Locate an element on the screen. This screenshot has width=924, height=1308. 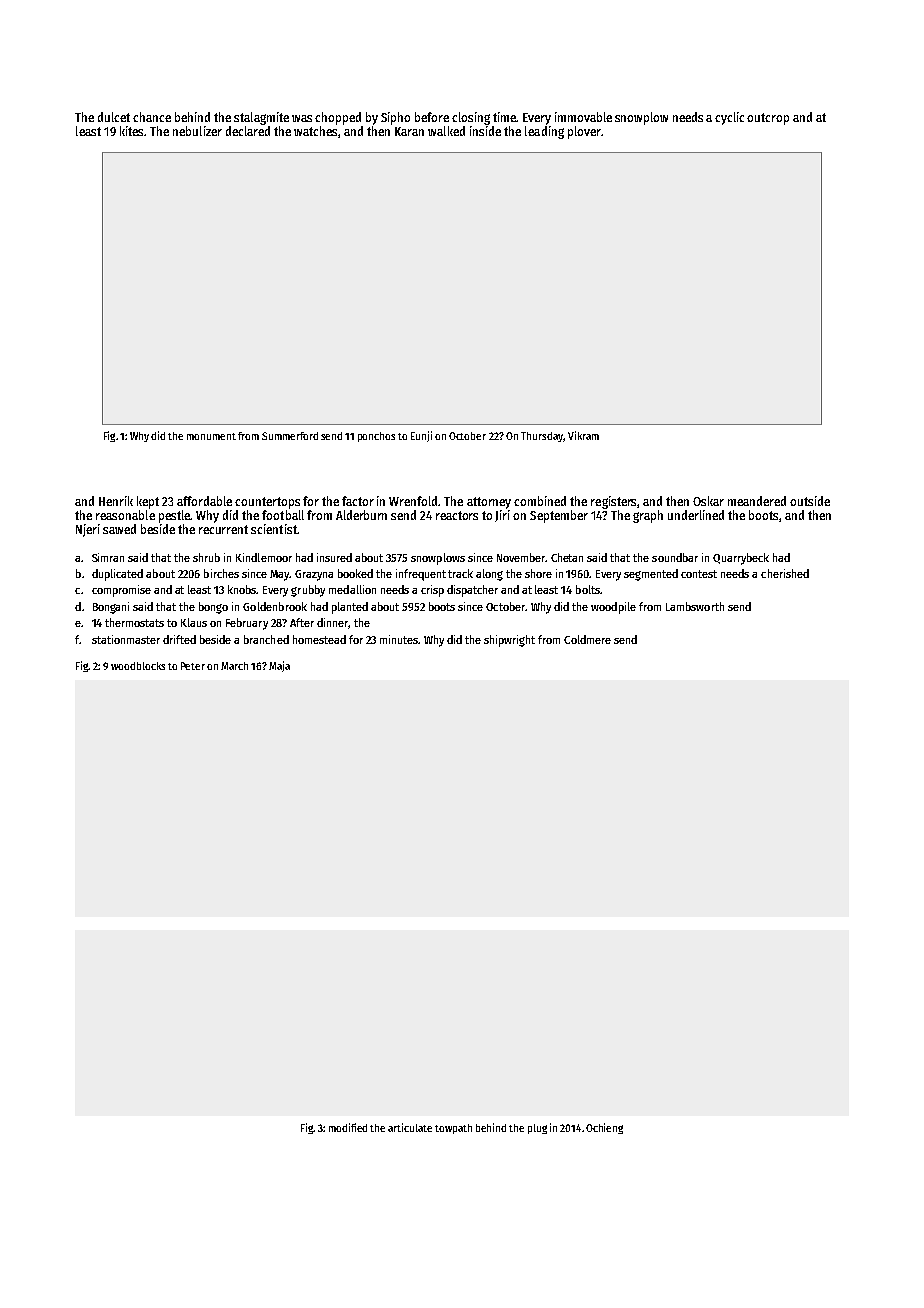
modified is located at coordinates (348, 1127).
